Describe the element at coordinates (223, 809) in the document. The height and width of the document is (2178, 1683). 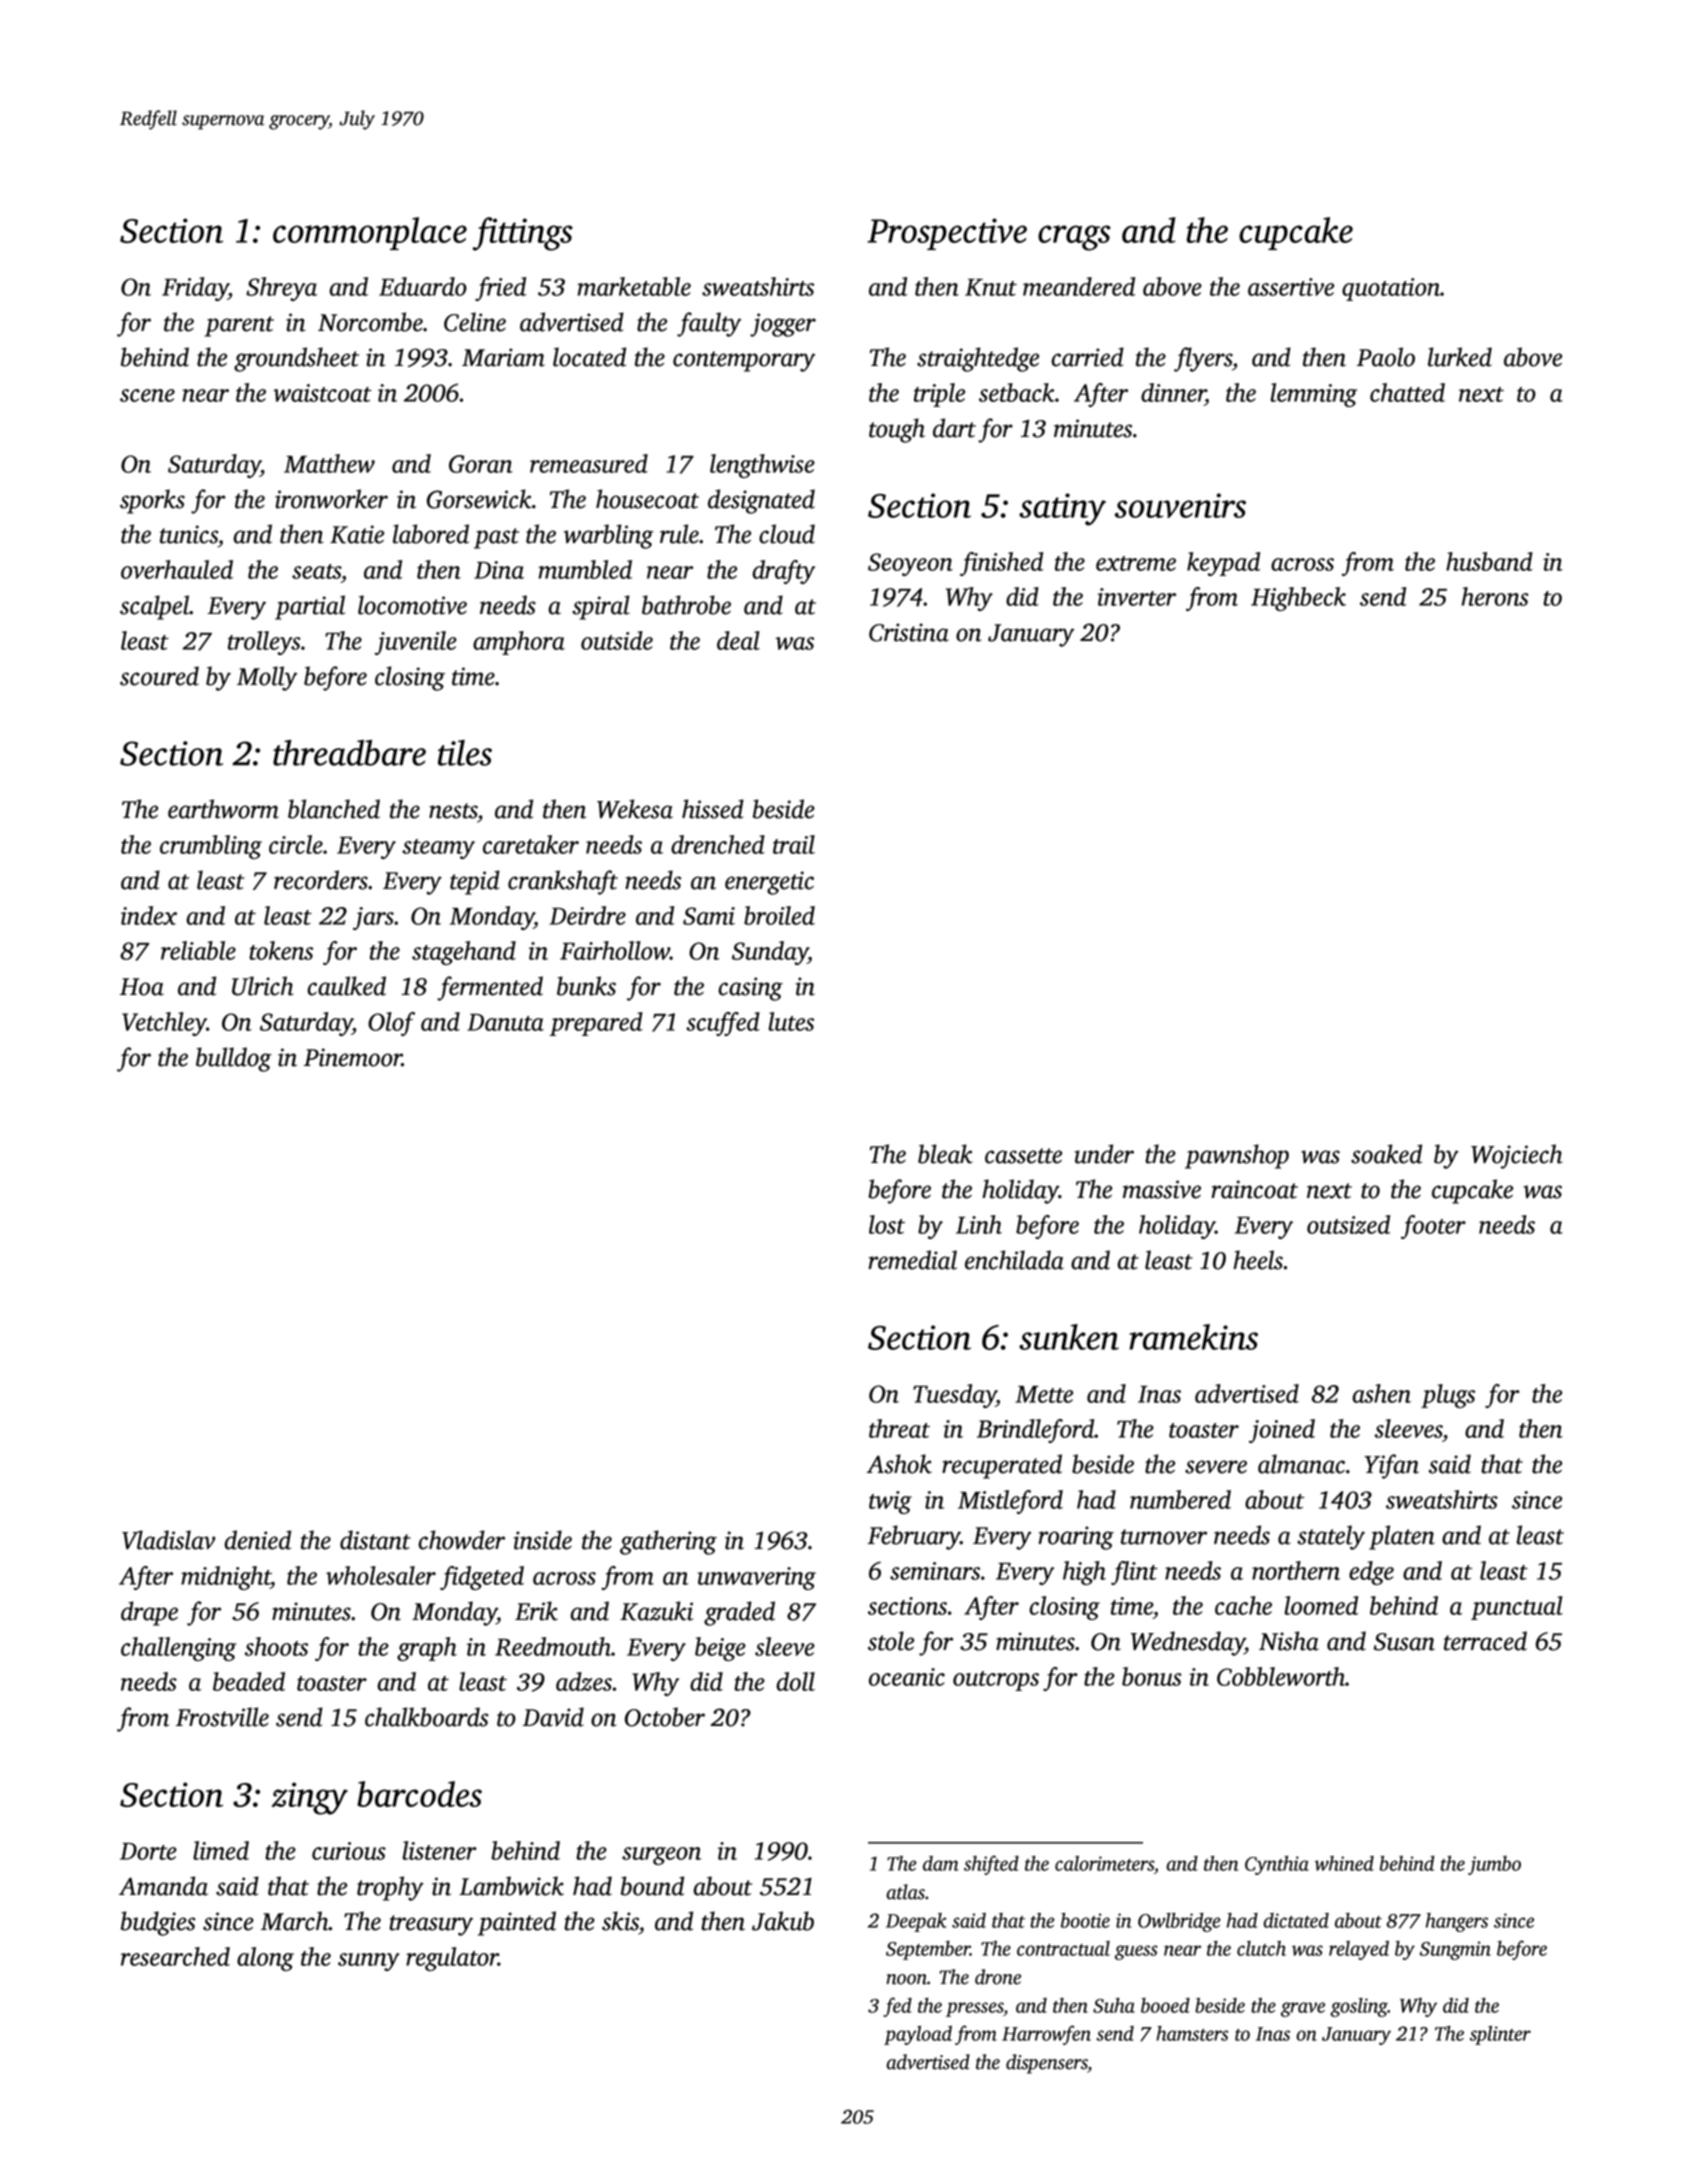
I see `earthworm` at that location.
